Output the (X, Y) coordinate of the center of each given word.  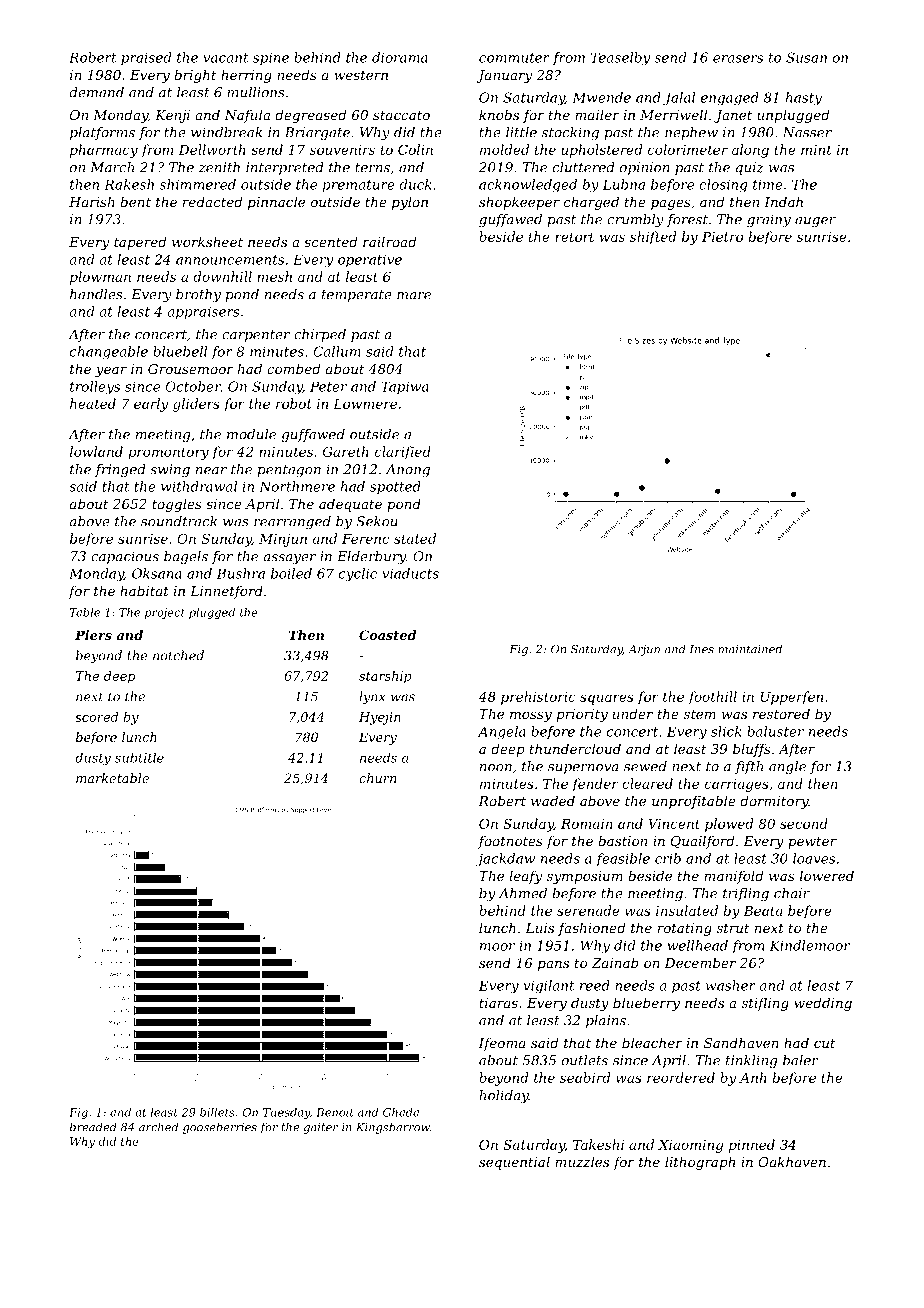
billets (217, 1112)
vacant (225, 58)
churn (377, 778)
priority (582, 715)
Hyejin (380, 718)
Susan (806, 57)
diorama (400, 57)
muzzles (582, 1162)
